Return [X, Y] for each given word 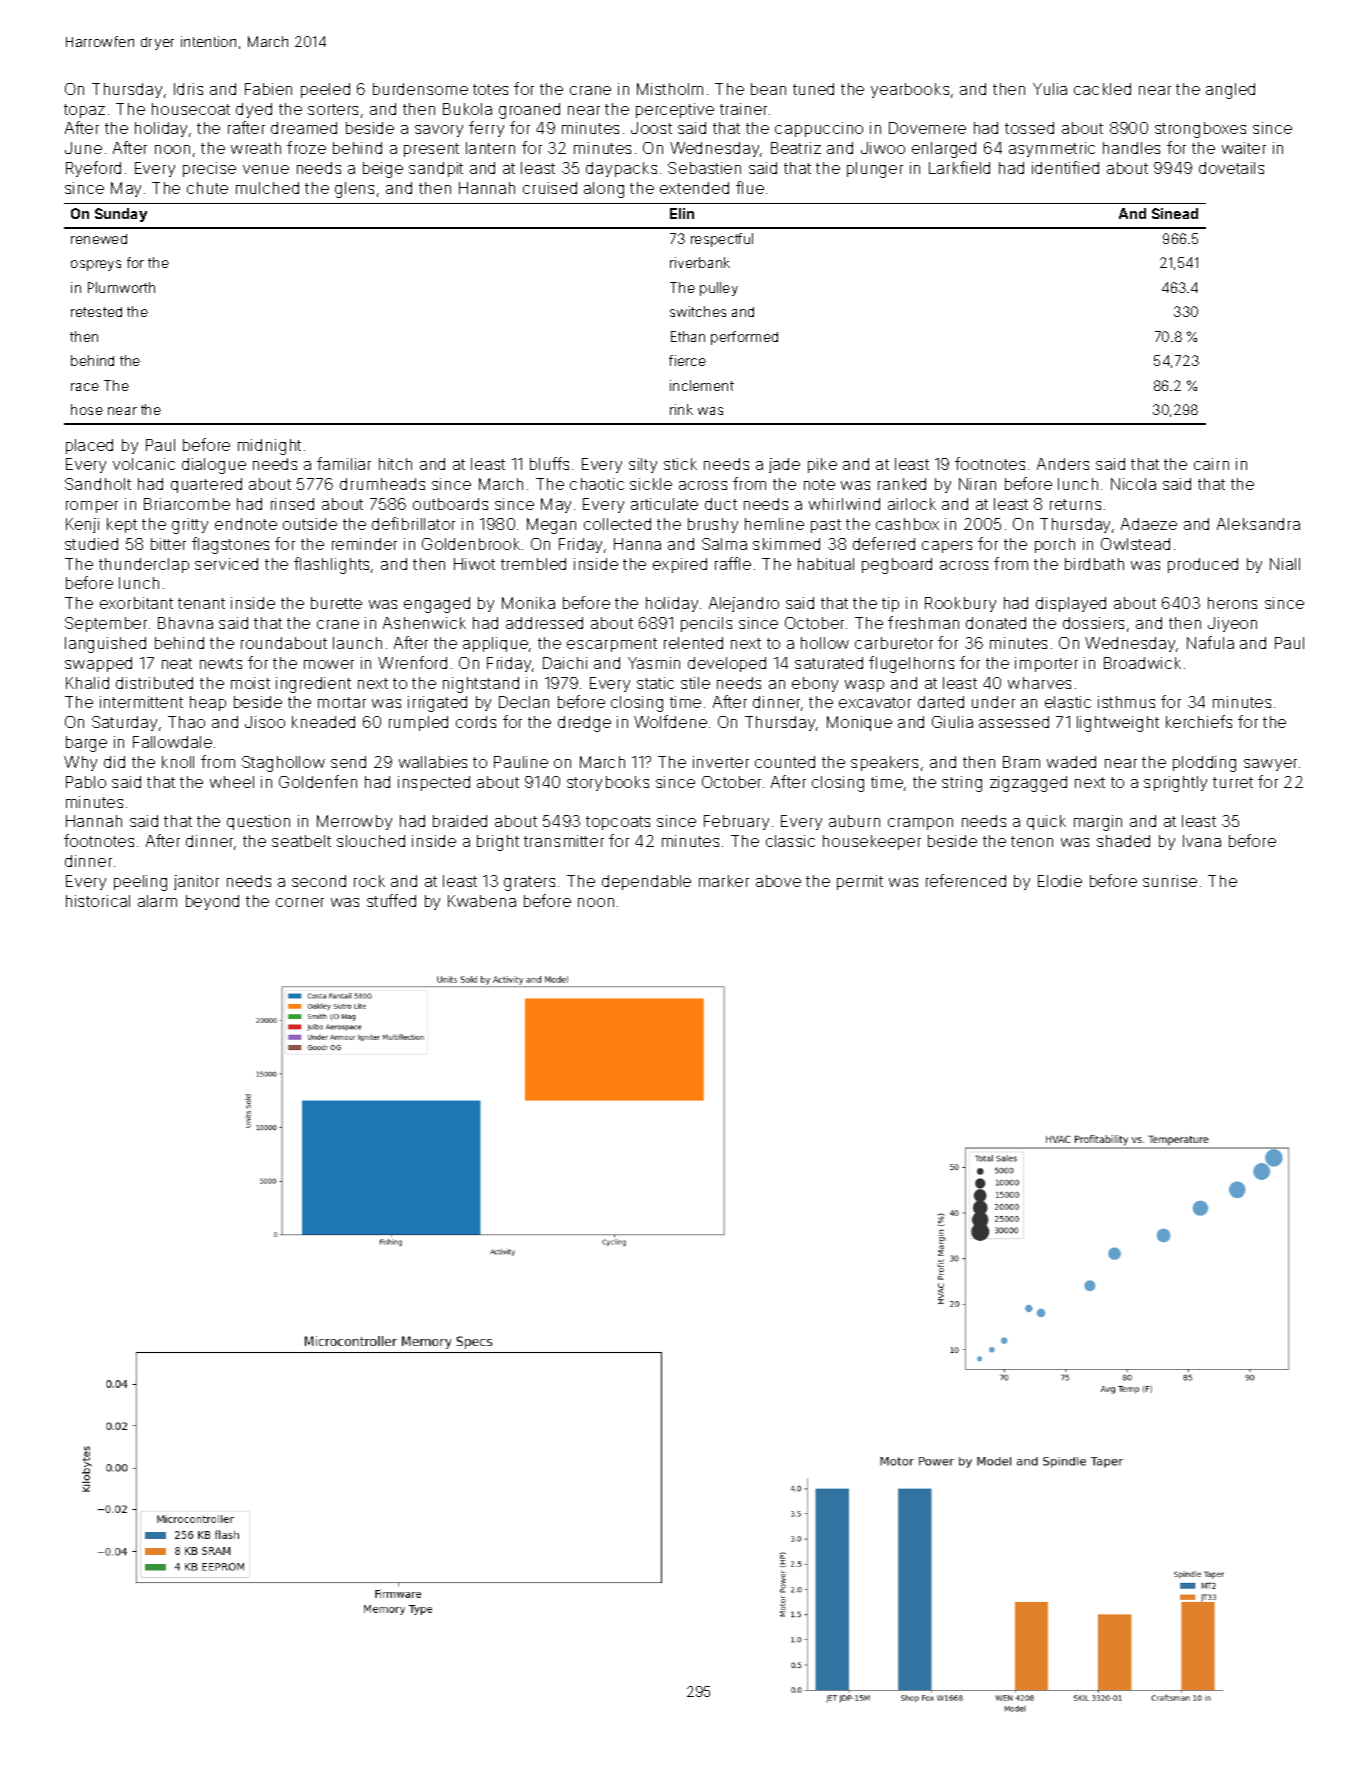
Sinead [1175, 213]
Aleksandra [1258, 524]
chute [207, 188]
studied [91, 544]
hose [87, 409]
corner [300, 902]
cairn [1211, 464]
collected [617, 524]
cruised [550, 188]
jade [784, 465]
